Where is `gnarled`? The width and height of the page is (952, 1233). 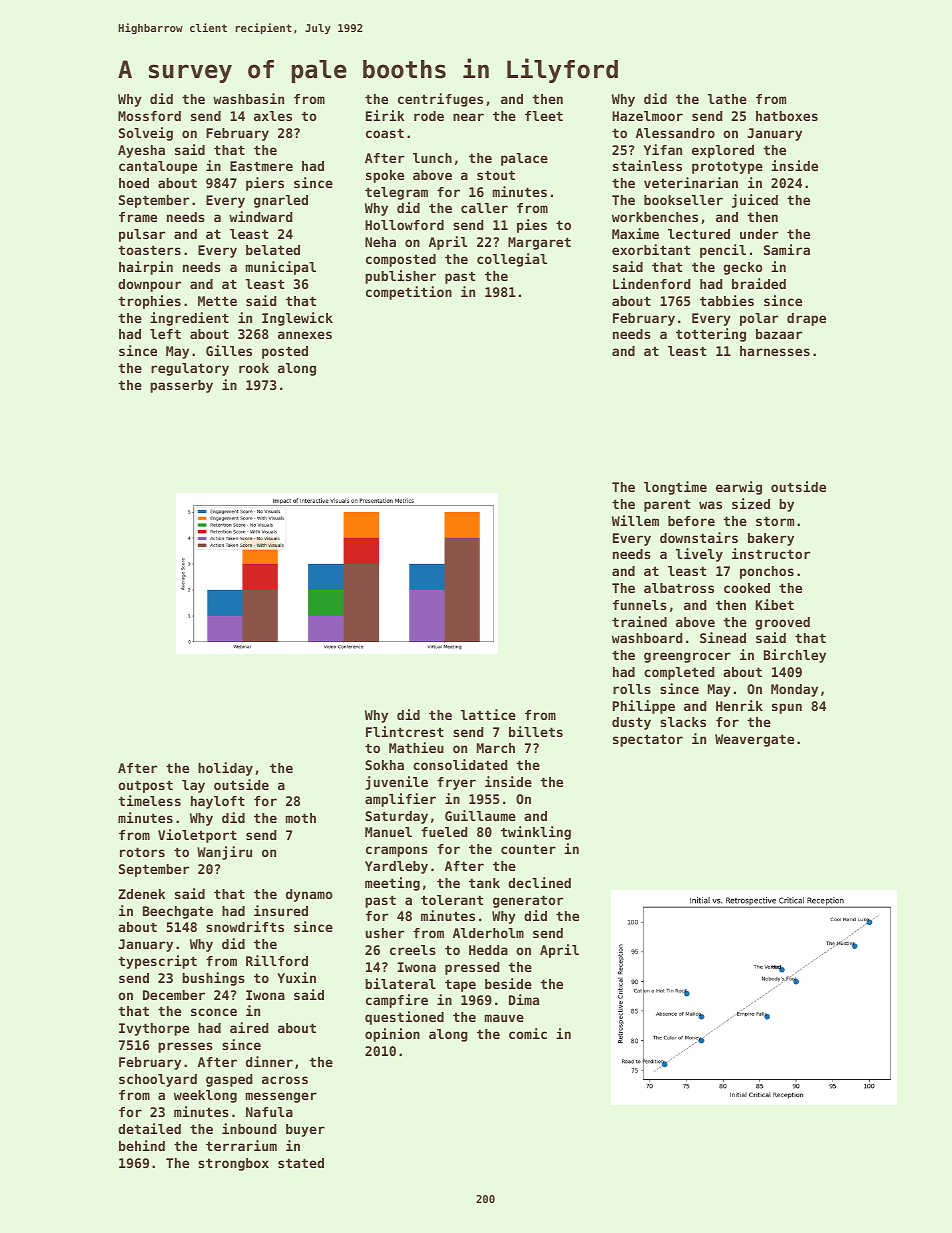 gnarled is located at coordinates (281, 201).
